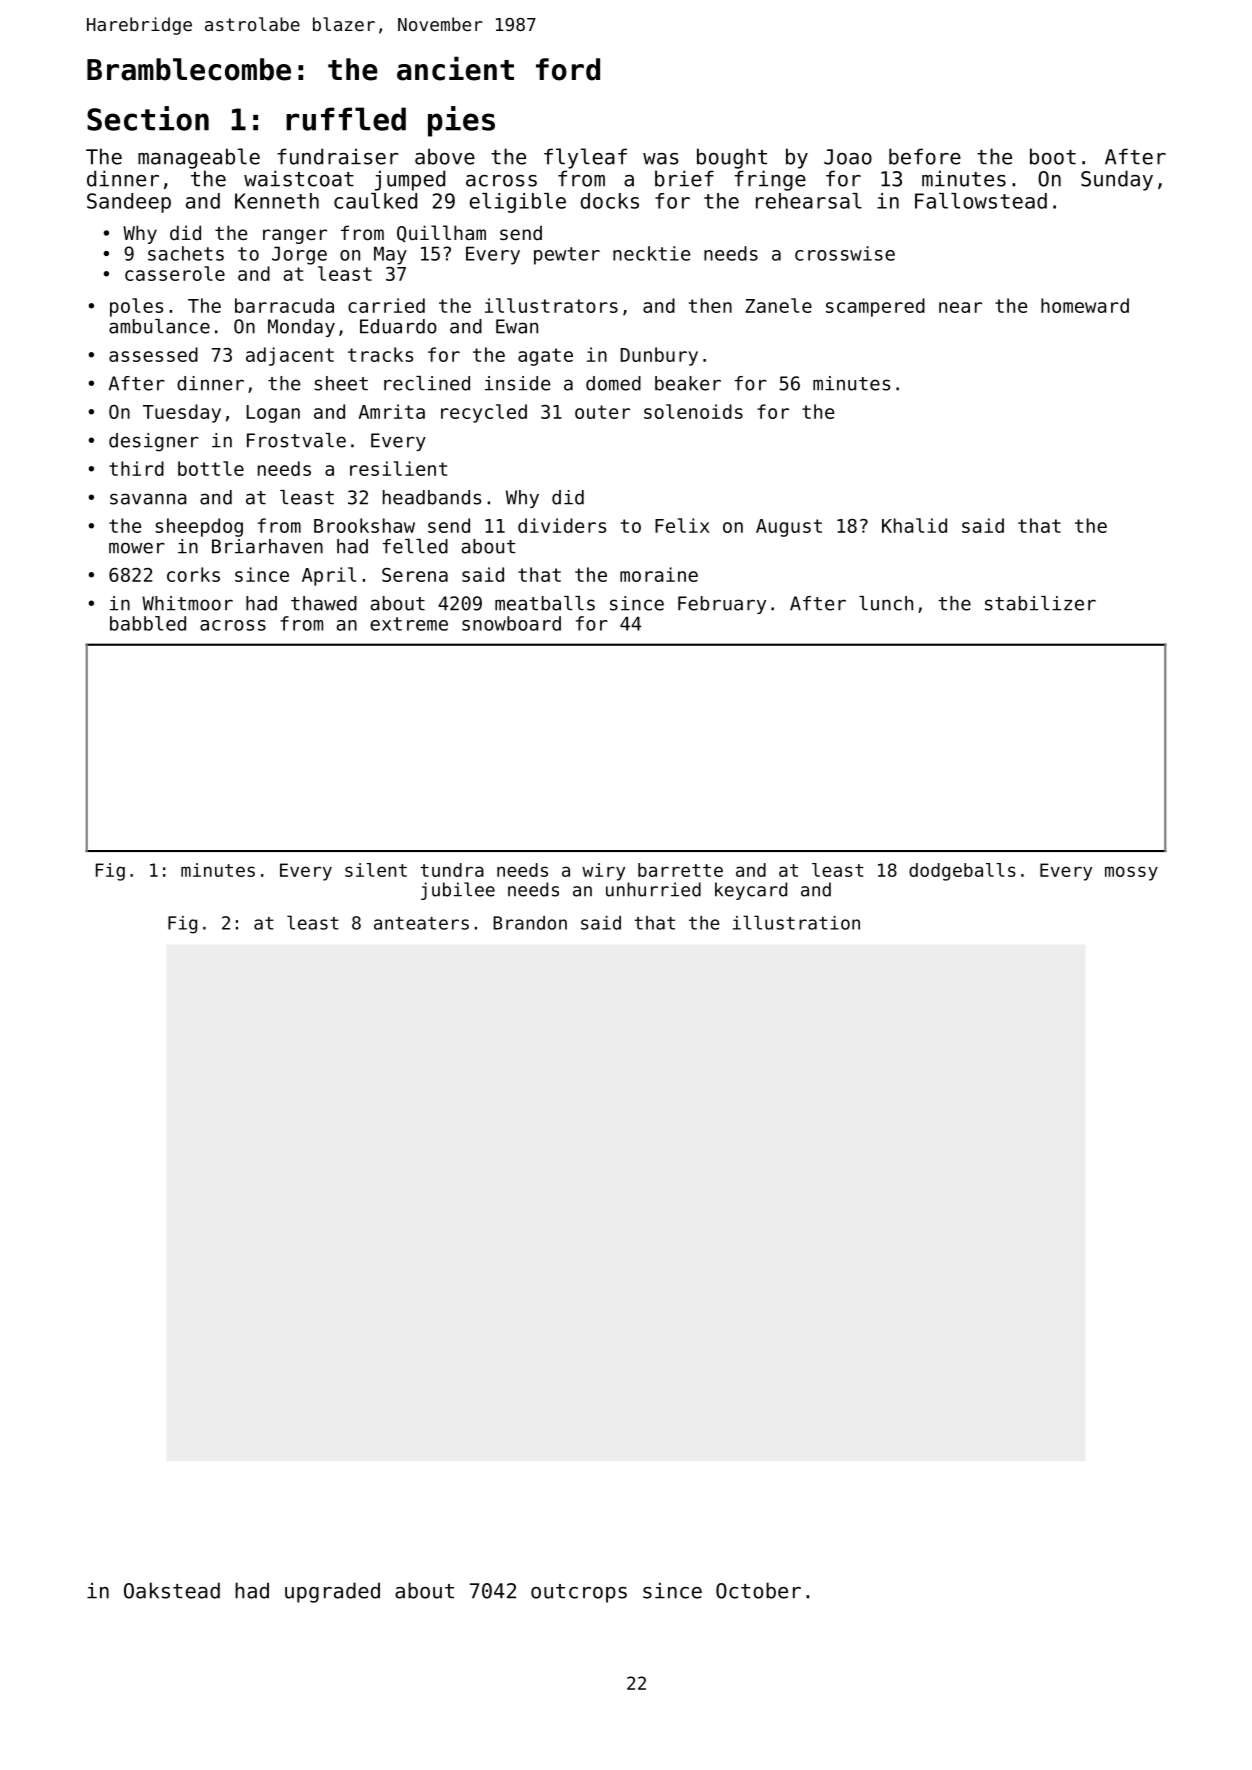  What do you see at coordinates (136, 468) in the document?
I see `third` at bounding box center [136, 468].
